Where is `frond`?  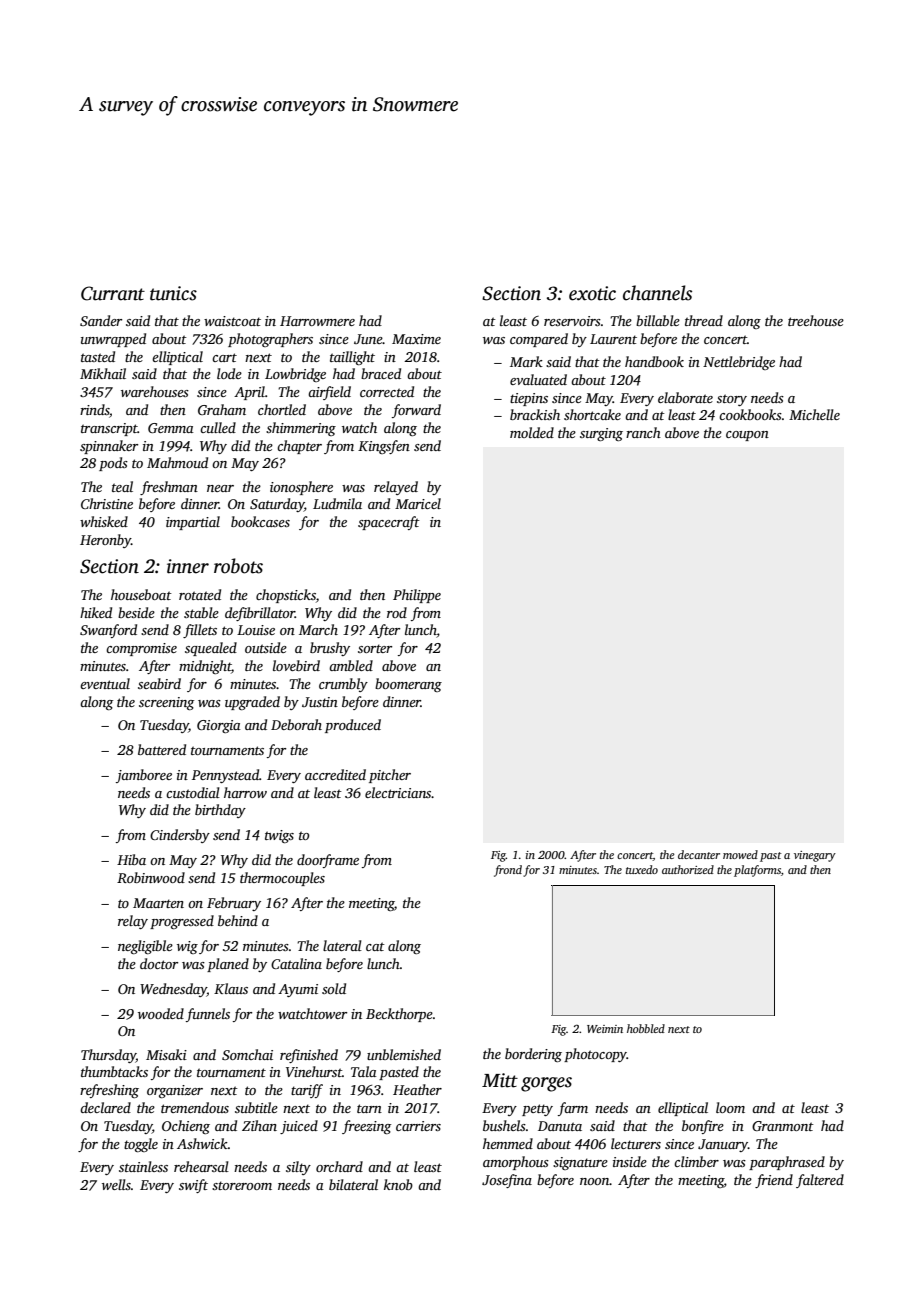 frond is located at coordinates (508, 871).
